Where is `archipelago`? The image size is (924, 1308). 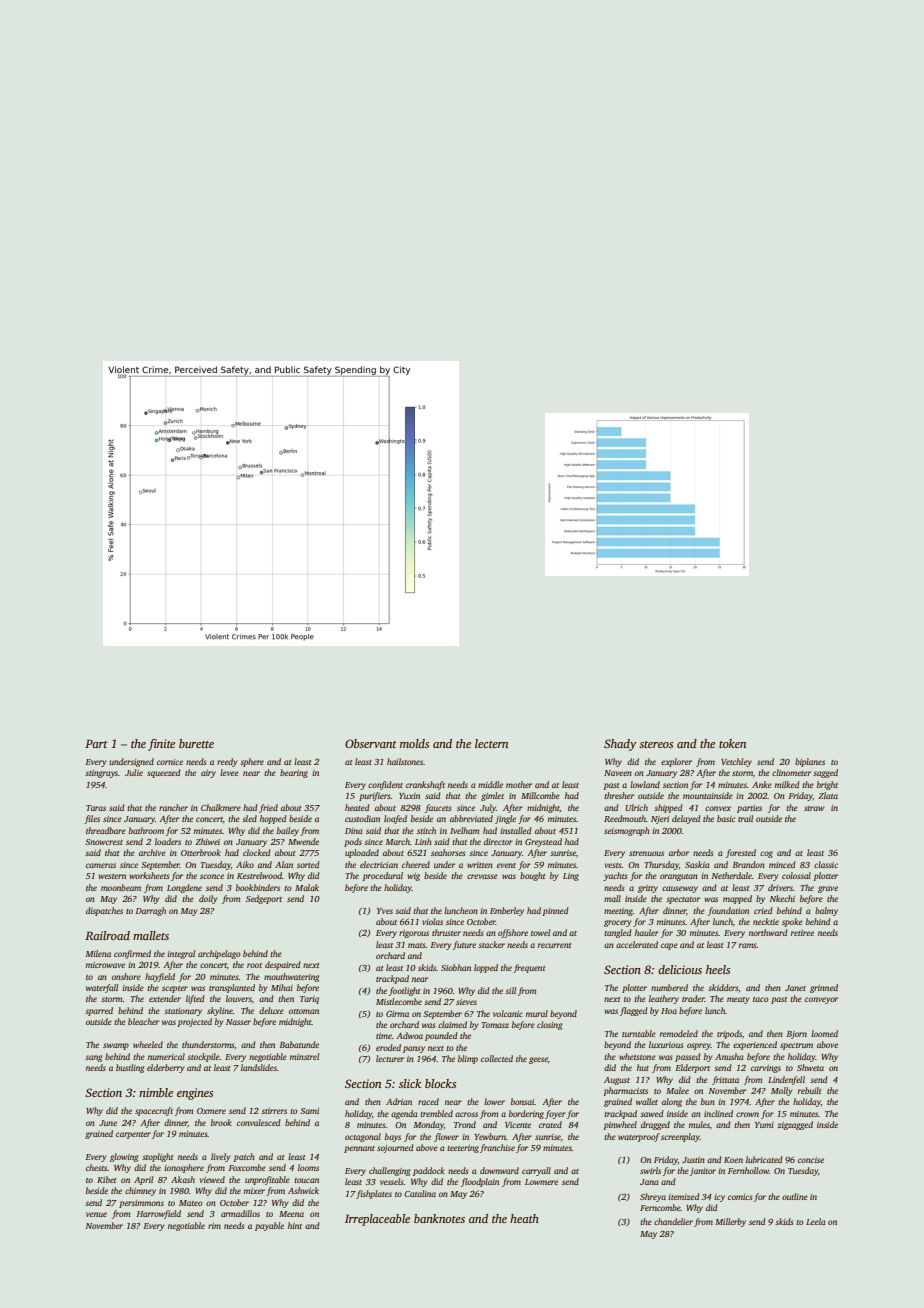 archipelago is located at coordinates (219, 954).
